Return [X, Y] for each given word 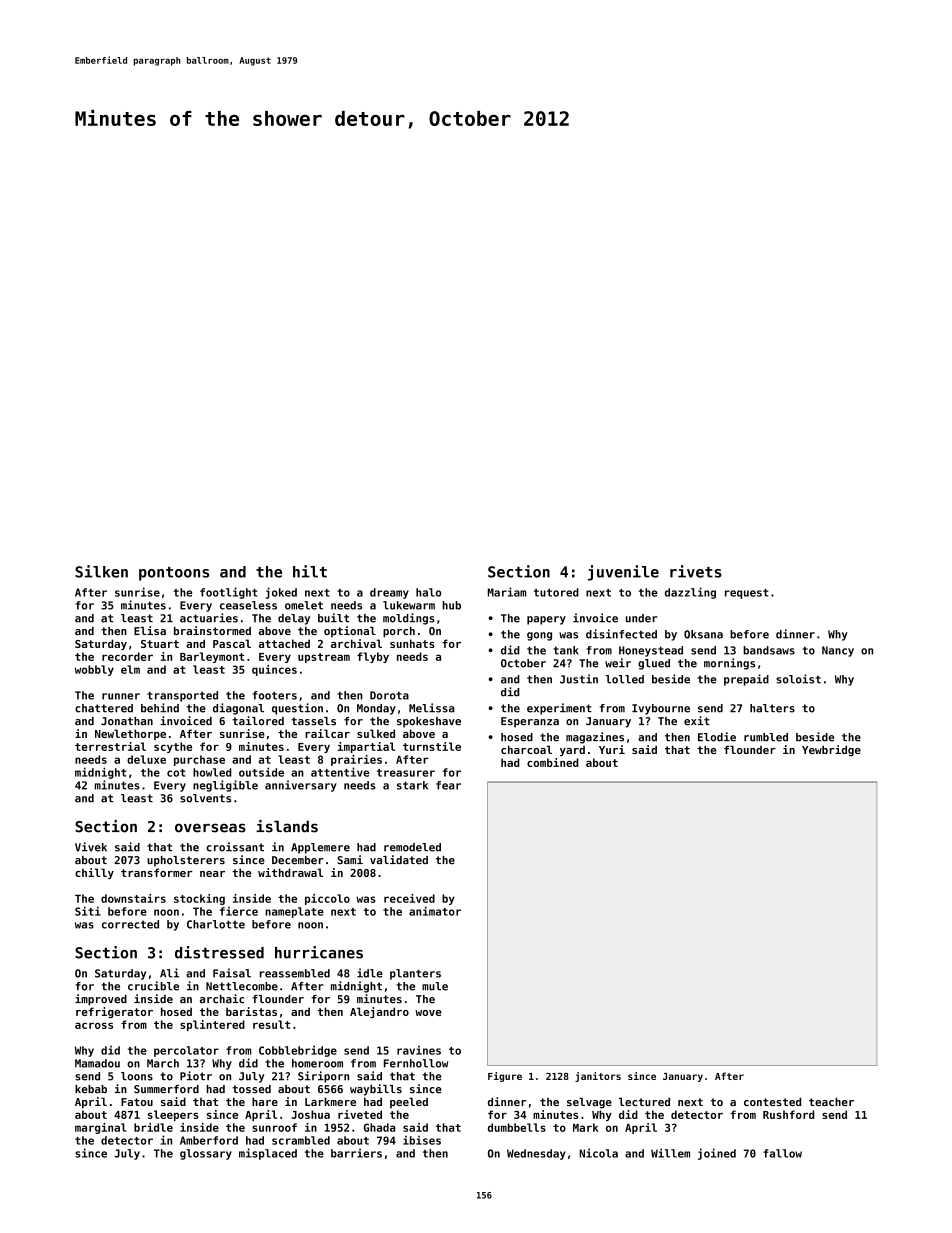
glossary [206, 1154]
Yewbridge [831, 750]
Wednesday [536, 1154]
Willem [670, 1153]
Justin [579, 679]
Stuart [160, 644]
